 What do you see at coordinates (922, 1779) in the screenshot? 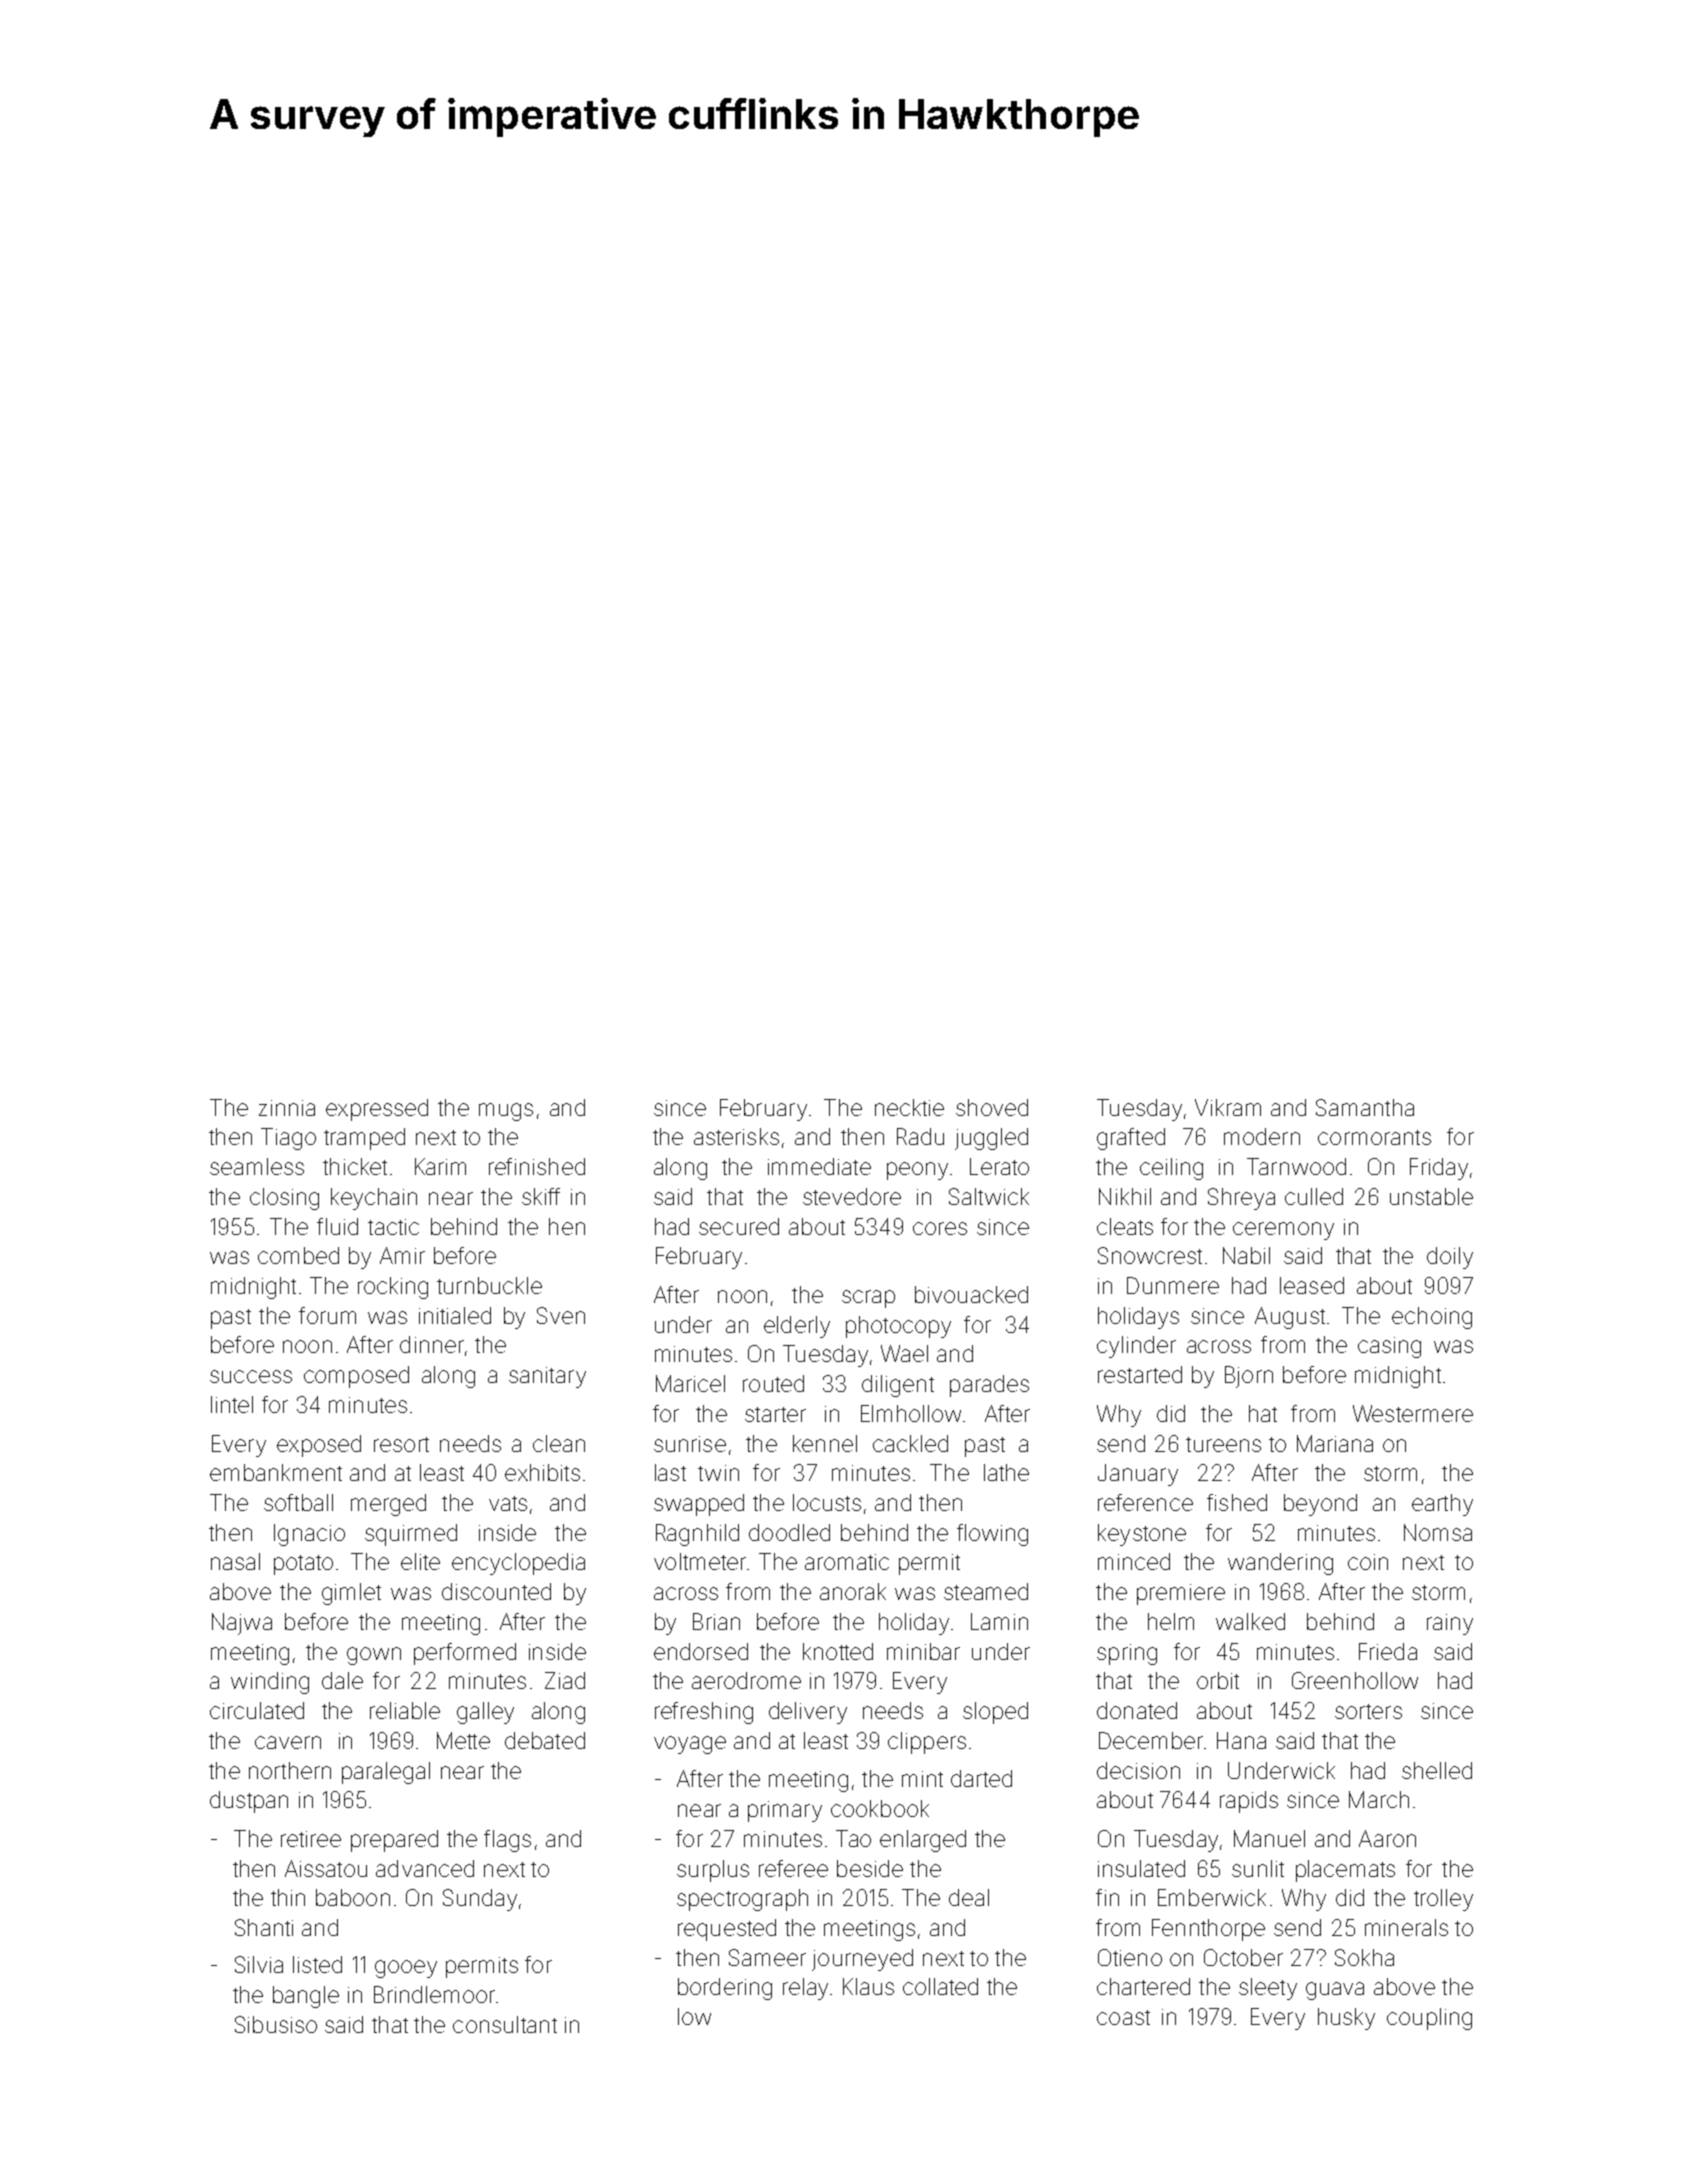
I see `mint` at bounding box center [922, 1779].
